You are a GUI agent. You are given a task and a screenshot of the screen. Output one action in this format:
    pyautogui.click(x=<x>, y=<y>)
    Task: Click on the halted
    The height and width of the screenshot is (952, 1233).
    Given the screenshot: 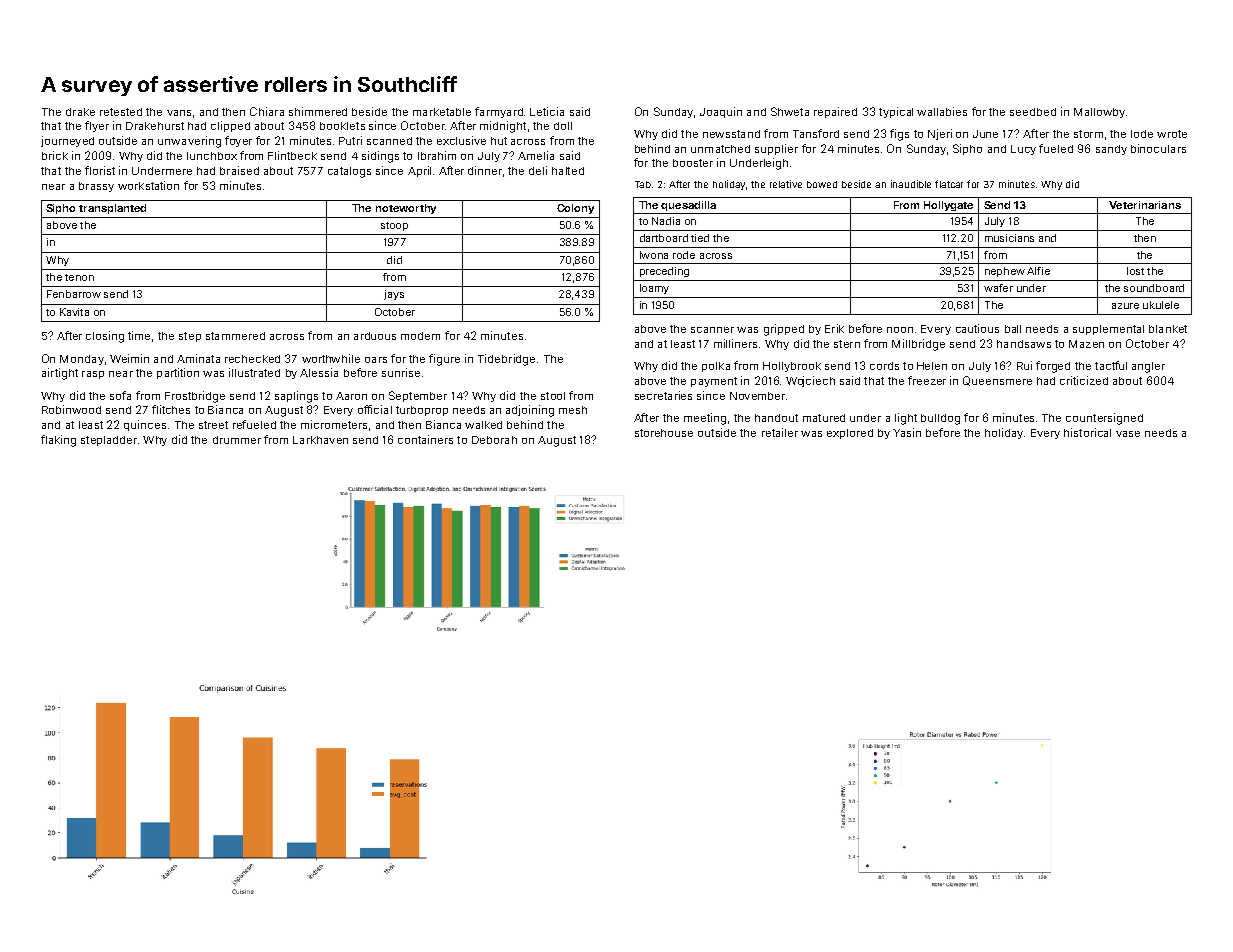 What is the action you would take?
    pyautogui.click(x=568, y=171)
